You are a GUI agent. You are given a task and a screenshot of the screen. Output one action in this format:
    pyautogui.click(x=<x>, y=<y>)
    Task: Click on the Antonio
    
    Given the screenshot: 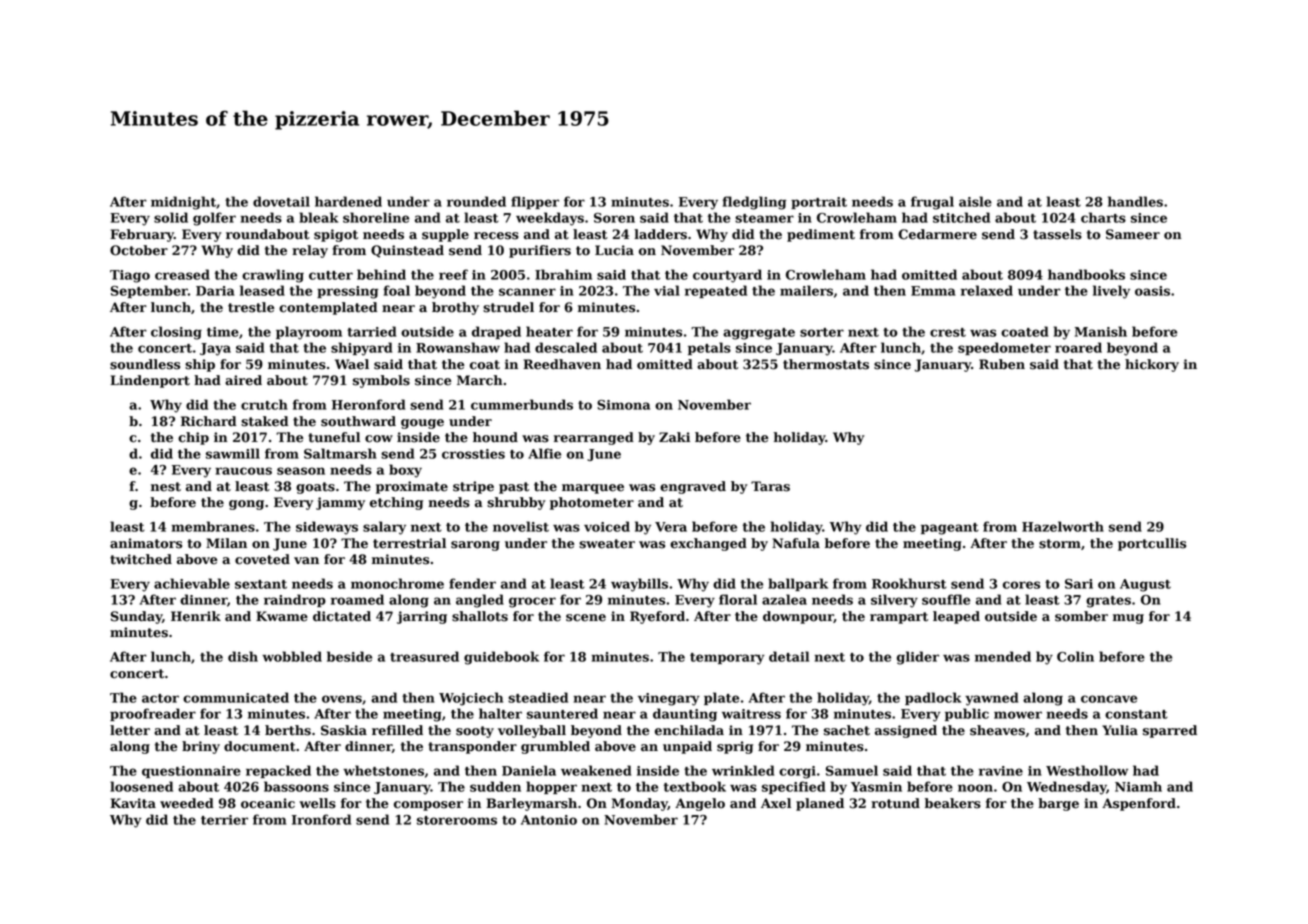 What is the action you would take?
    pyautogui.click(x=549, y=820)
